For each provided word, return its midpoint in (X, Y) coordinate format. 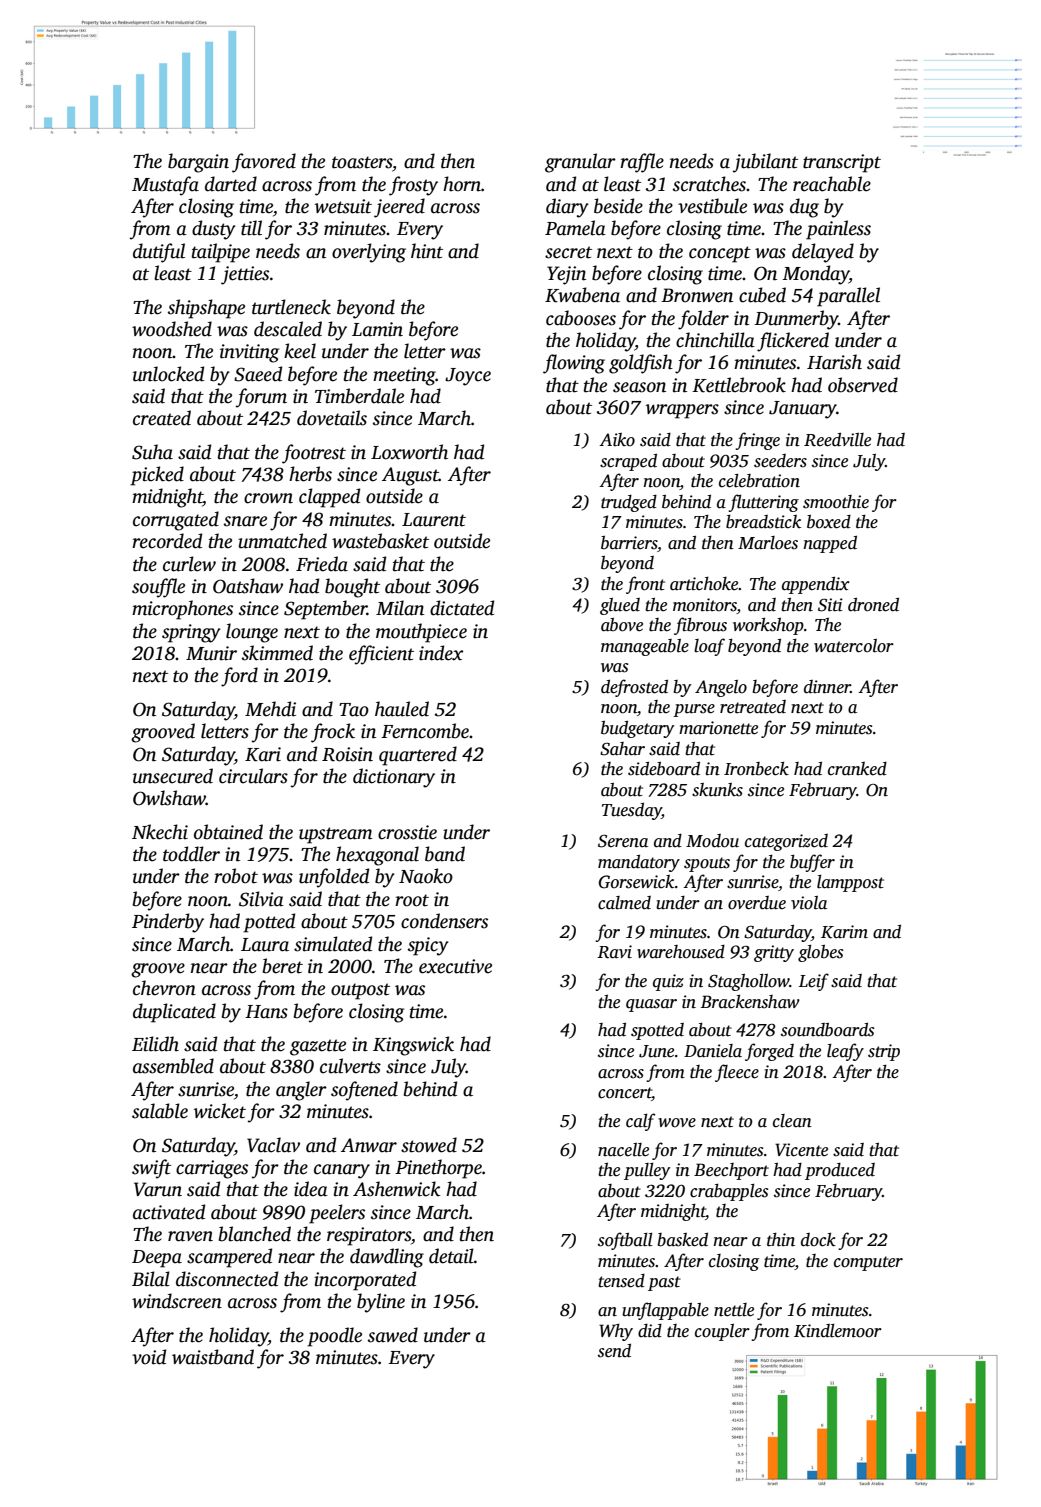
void (149, 1357)
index (441, 653)
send (614, 1351)
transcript (842, 163)
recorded (167, 541)
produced (840, 1171)
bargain (198, 163)
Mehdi (270, 709)
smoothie (836, 502)
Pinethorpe (438, 1169)
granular (580, 163)
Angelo (721, 688)
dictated (462, 608)
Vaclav (273, 1145)
